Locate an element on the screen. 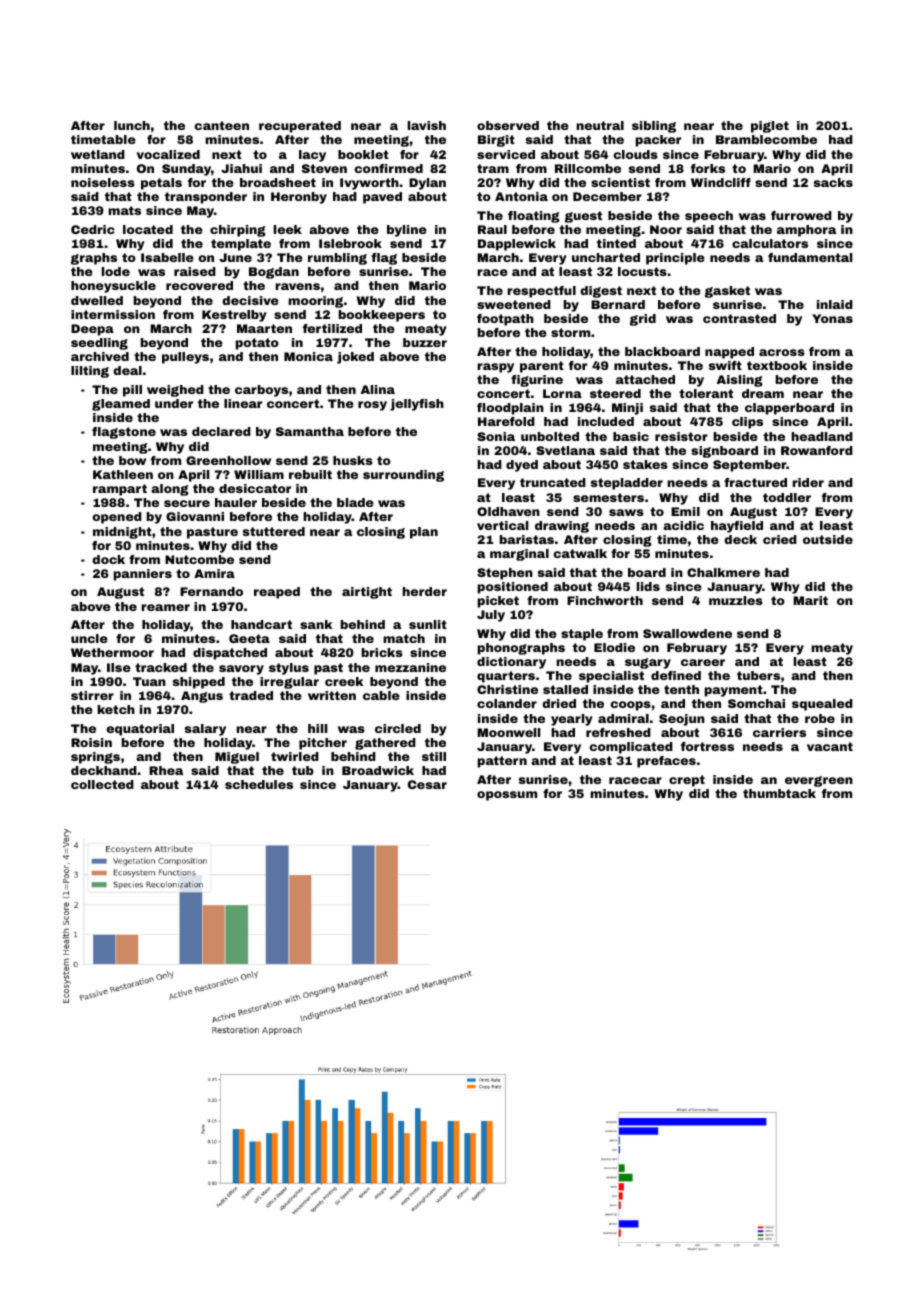 The image size is (924, 1308). springs is located at coordinates (95, 758).
